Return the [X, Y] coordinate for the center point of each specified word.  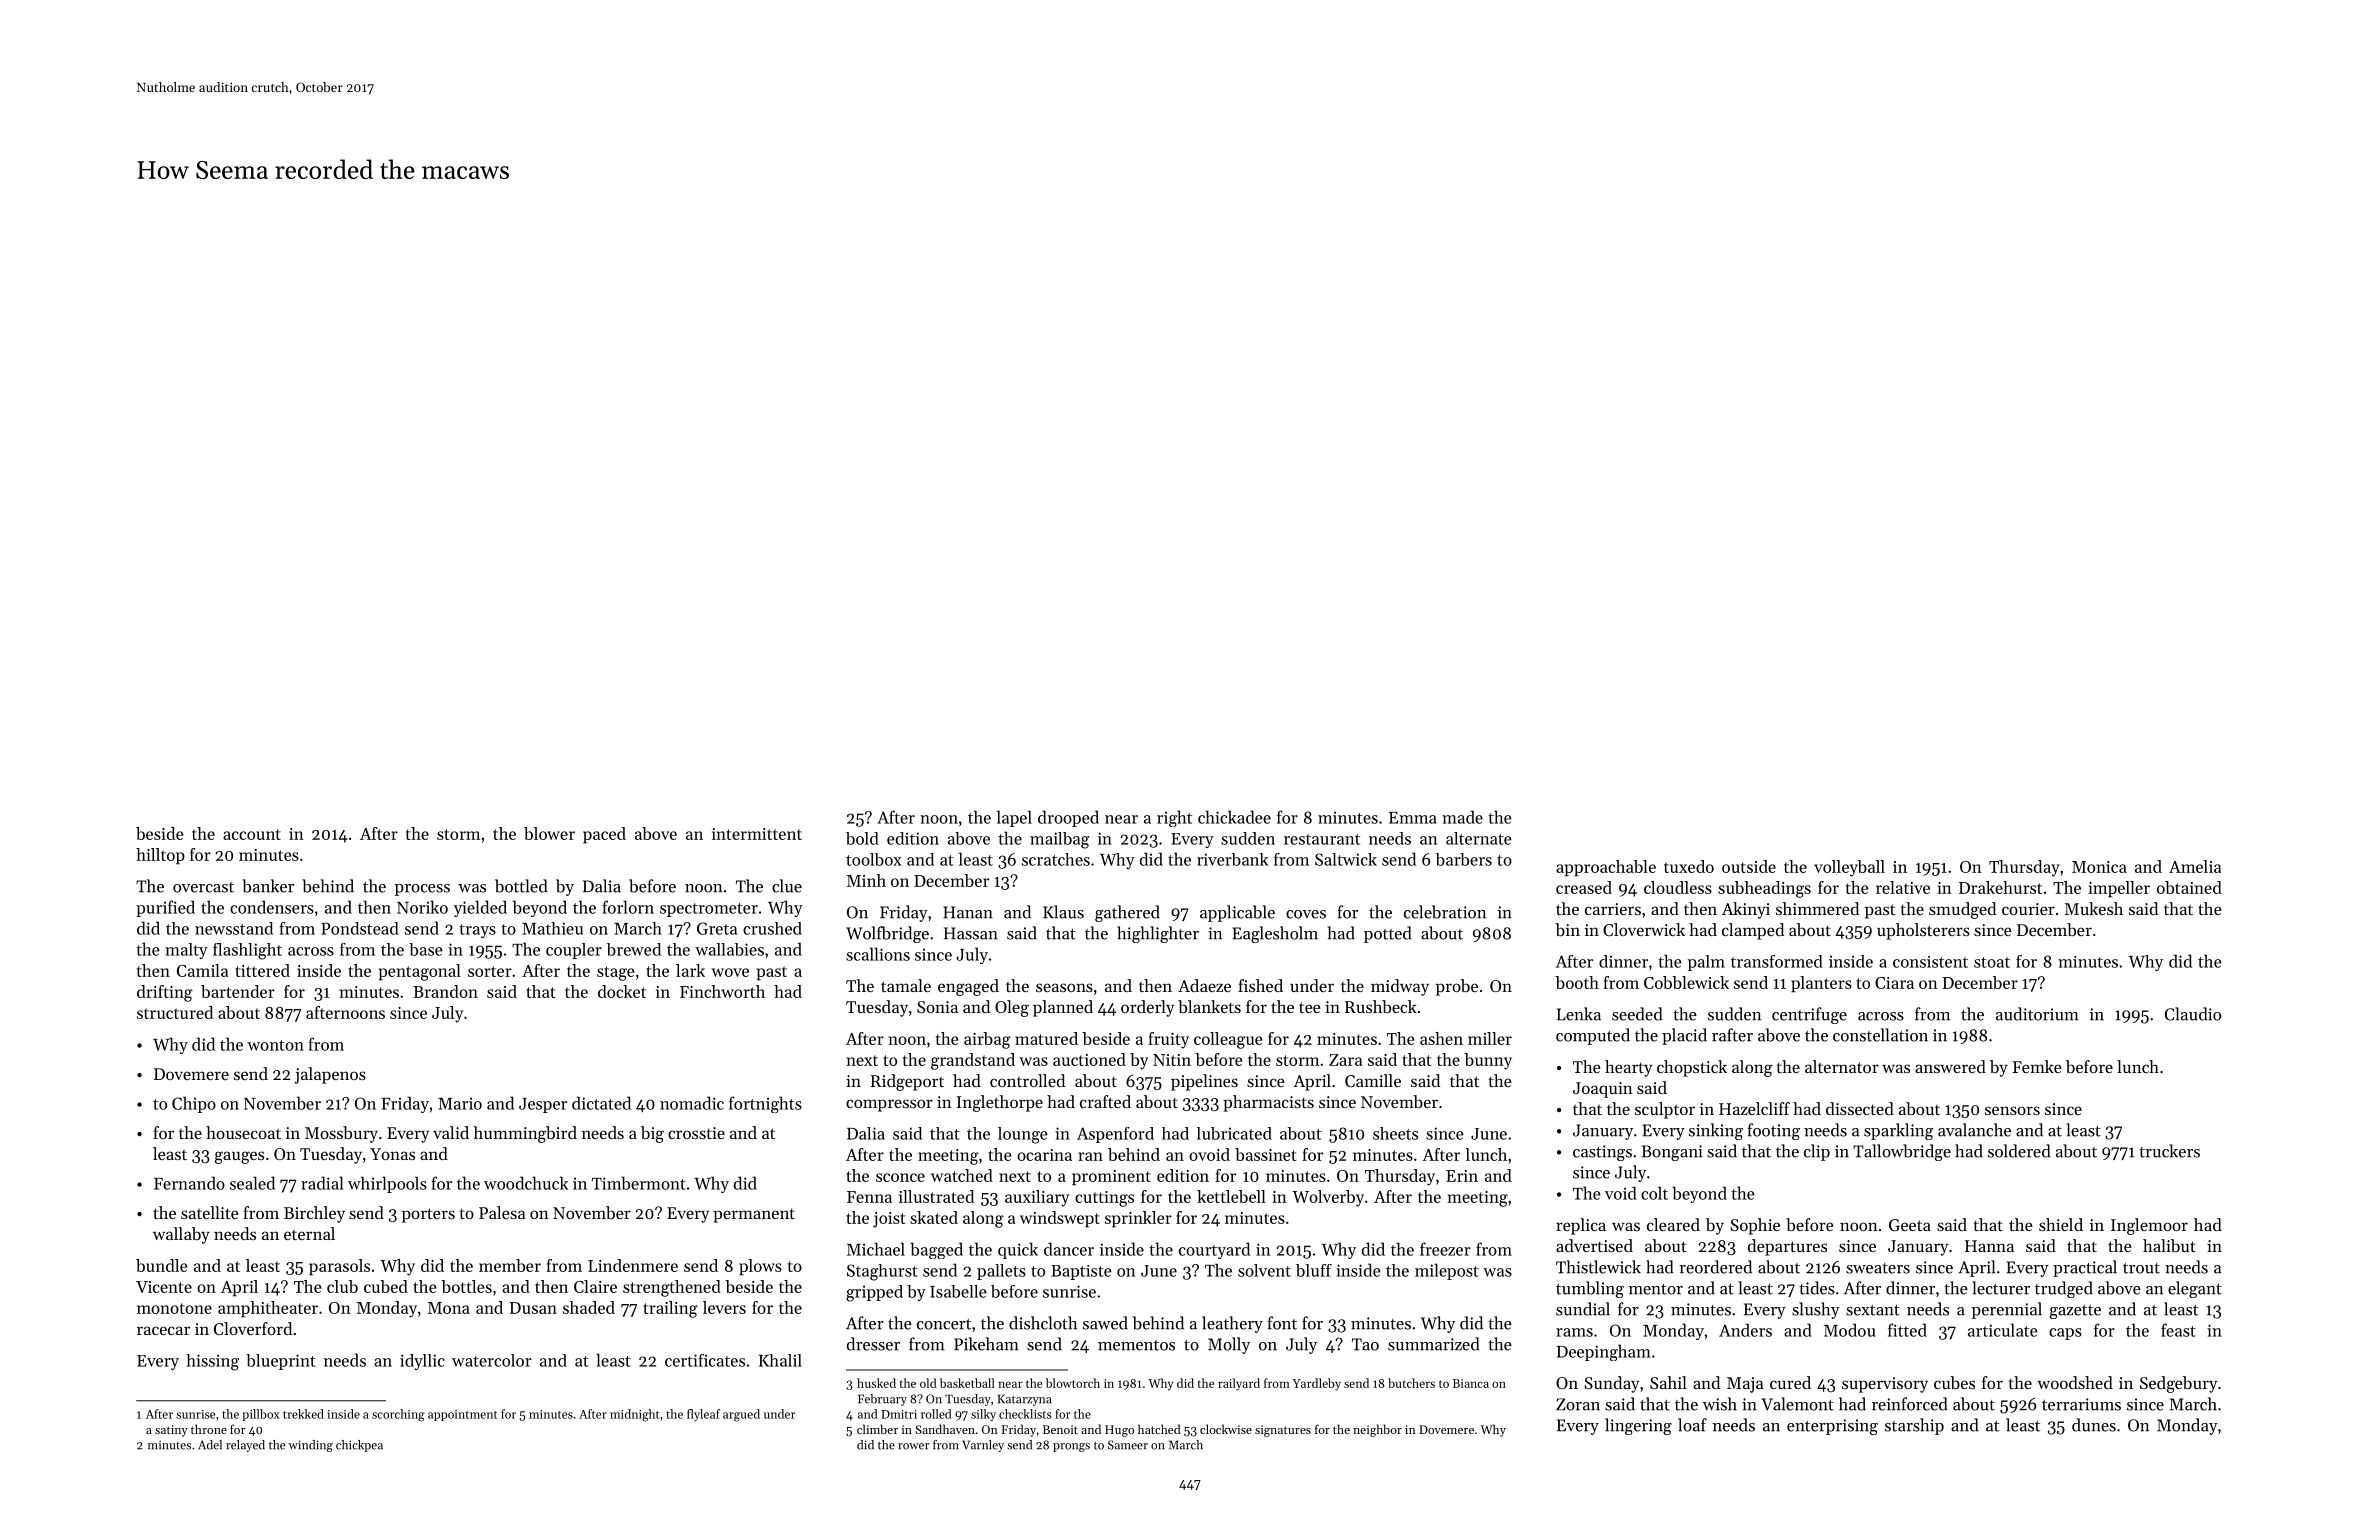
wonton [275, 1045]
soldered [2019, 1151]
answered [1950, 1066]
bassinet [1265, 1154]
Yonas [392, 1154]
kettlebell [1231, 1196]
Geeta [1910, 1225]
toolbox [873, 859]
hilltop [160, 856]
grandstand [973, 1061]
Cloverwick [1644, 929]
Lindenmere [633, 1265]
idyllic [422, 1362]
